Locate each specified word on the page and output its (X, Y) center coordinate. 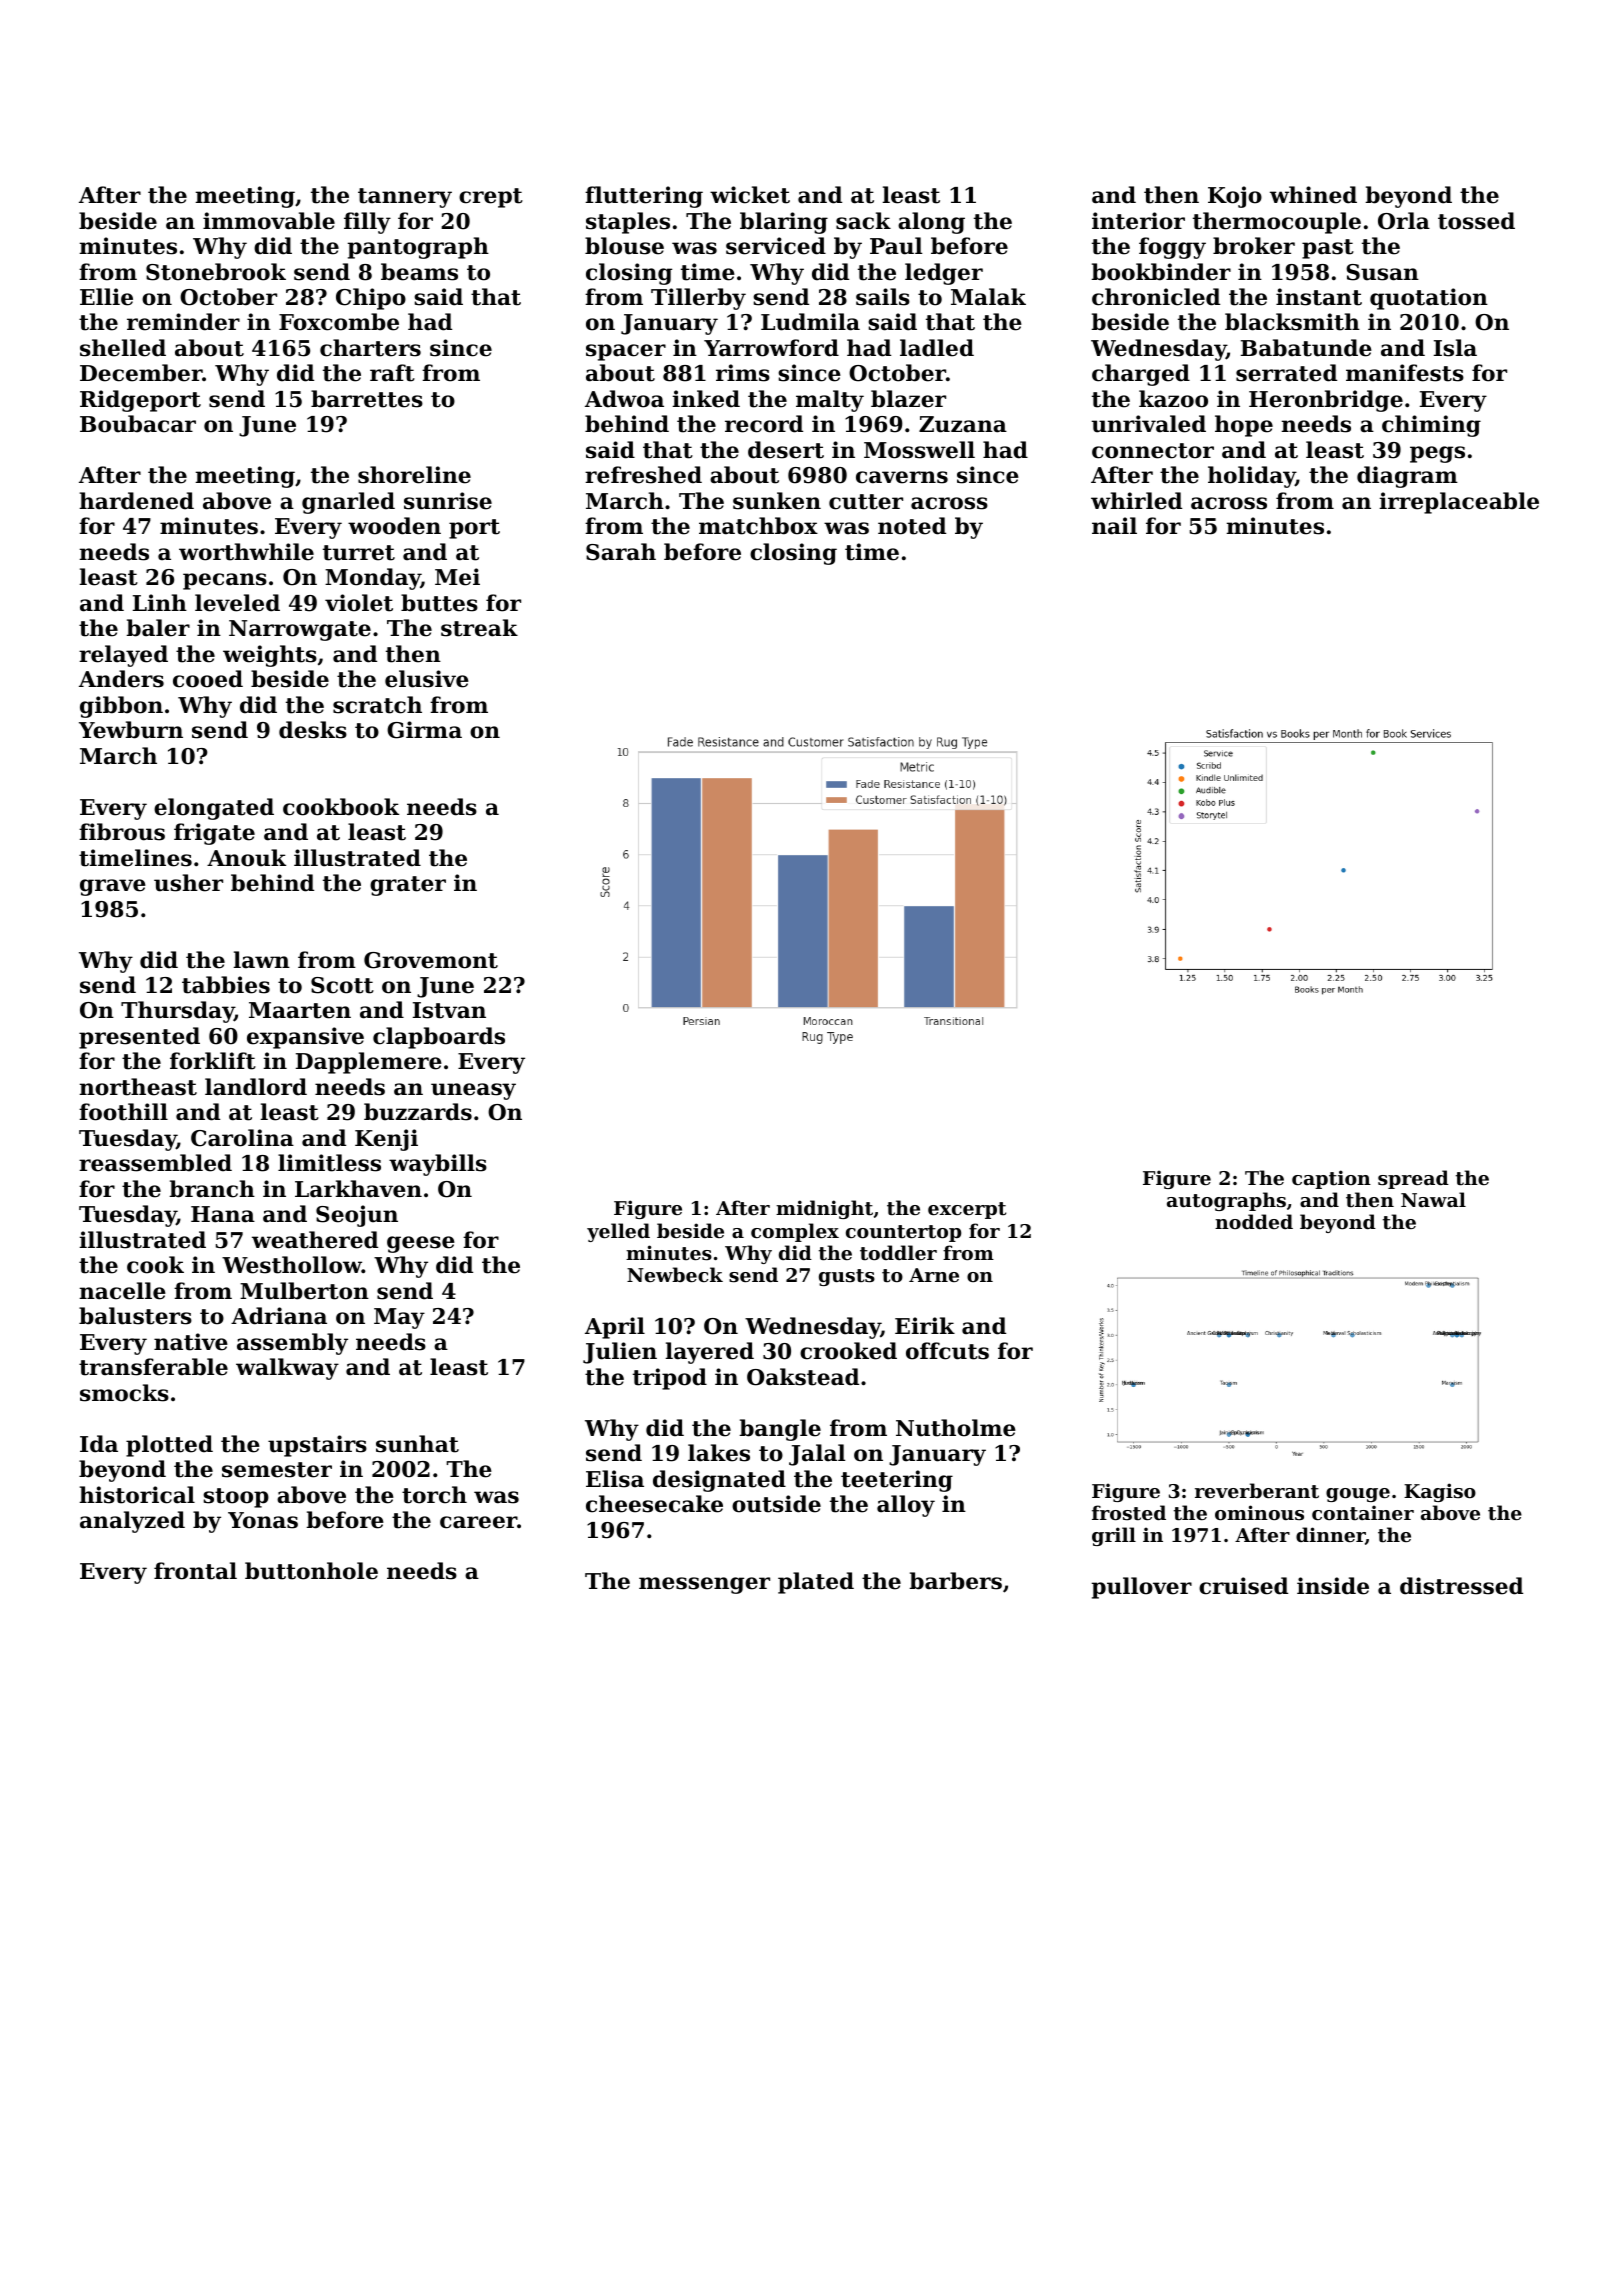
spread (1413, 1179)
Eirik (925, 1325)
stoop (236, 1498)
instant (1319, 297)
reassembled (155, 1163)
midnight (824, 1209)
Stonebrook (216, 272)
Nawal (1433, 1199)
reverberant (1257, 1491)
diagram (1407, 477)
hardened (136, 501)
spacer (626, 352)
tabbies (226, 985)
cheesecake (654, 1504)
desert (786, 450)
